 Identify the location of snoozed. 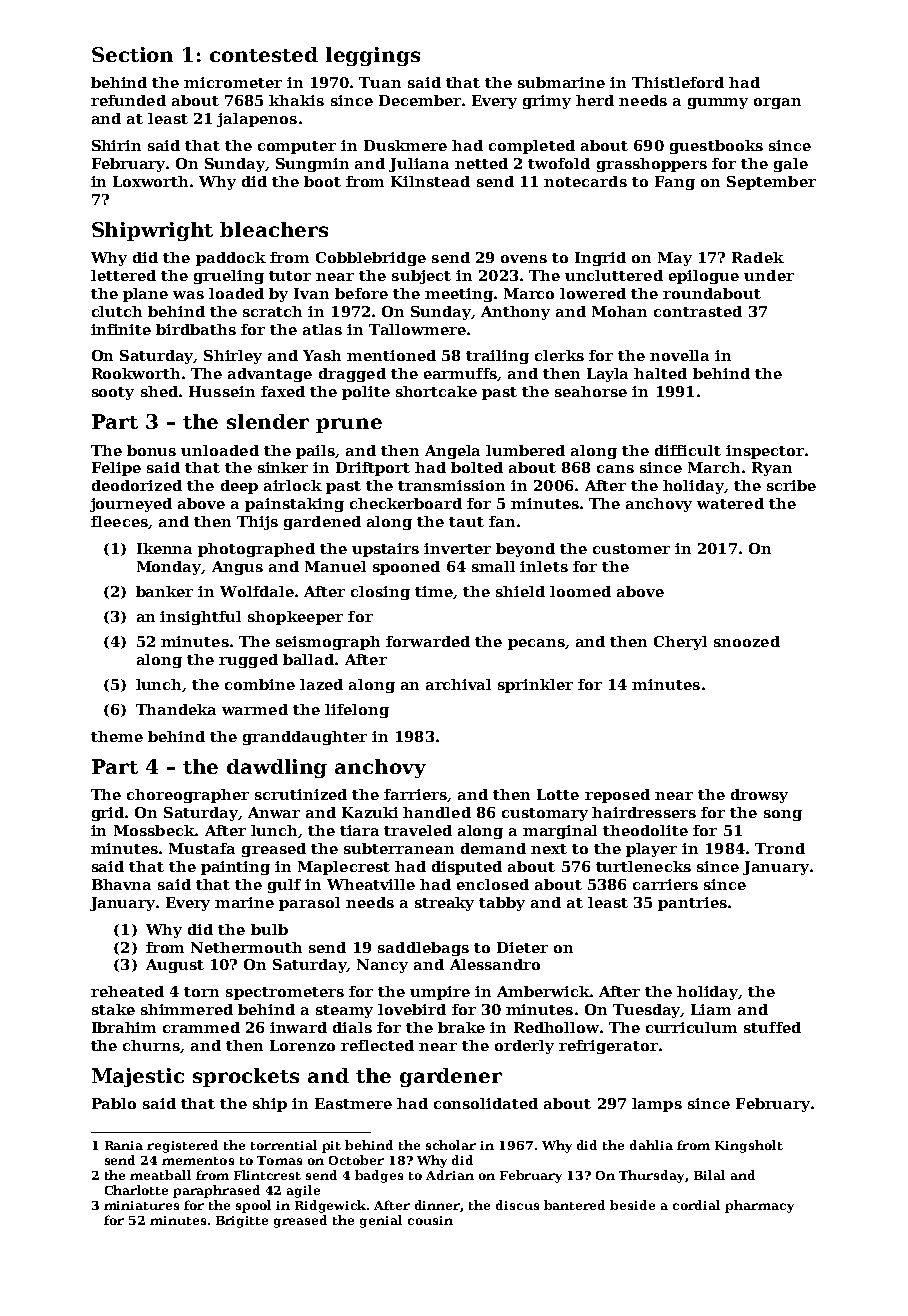
(747, 641).
